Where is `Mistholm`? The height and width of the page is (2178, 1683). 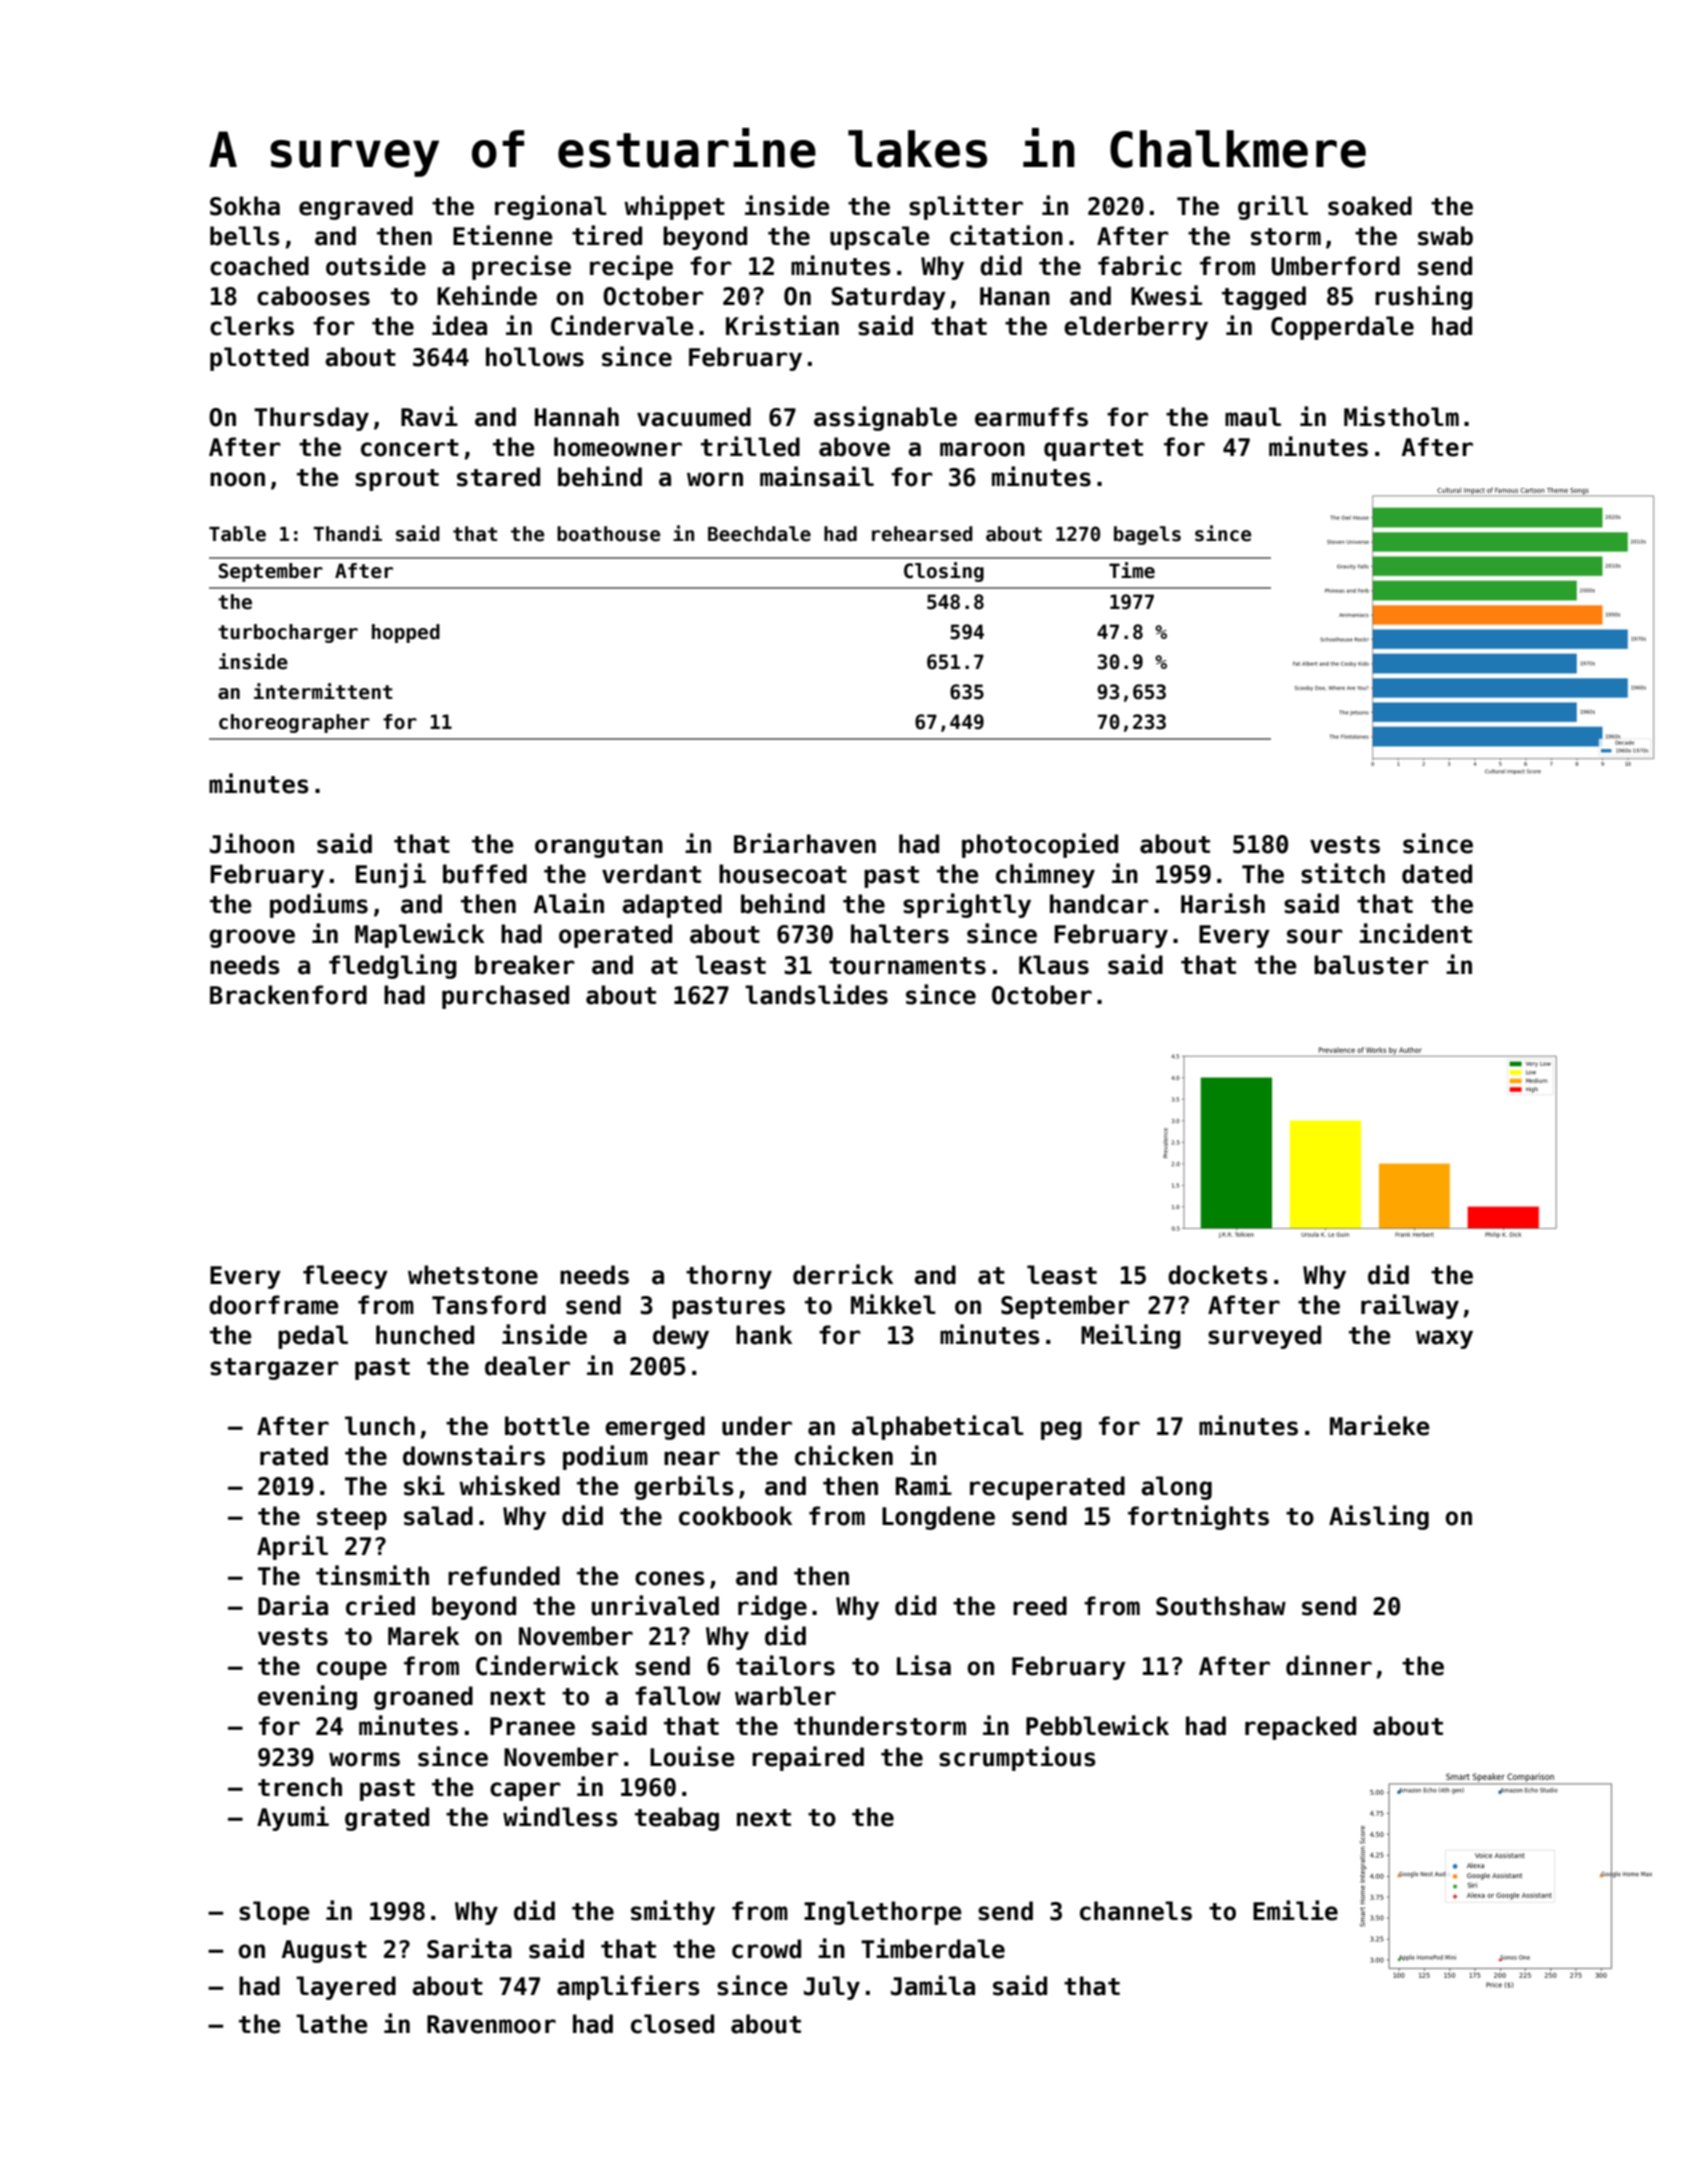 Mistholm is located at coordinates (1401, 416).
